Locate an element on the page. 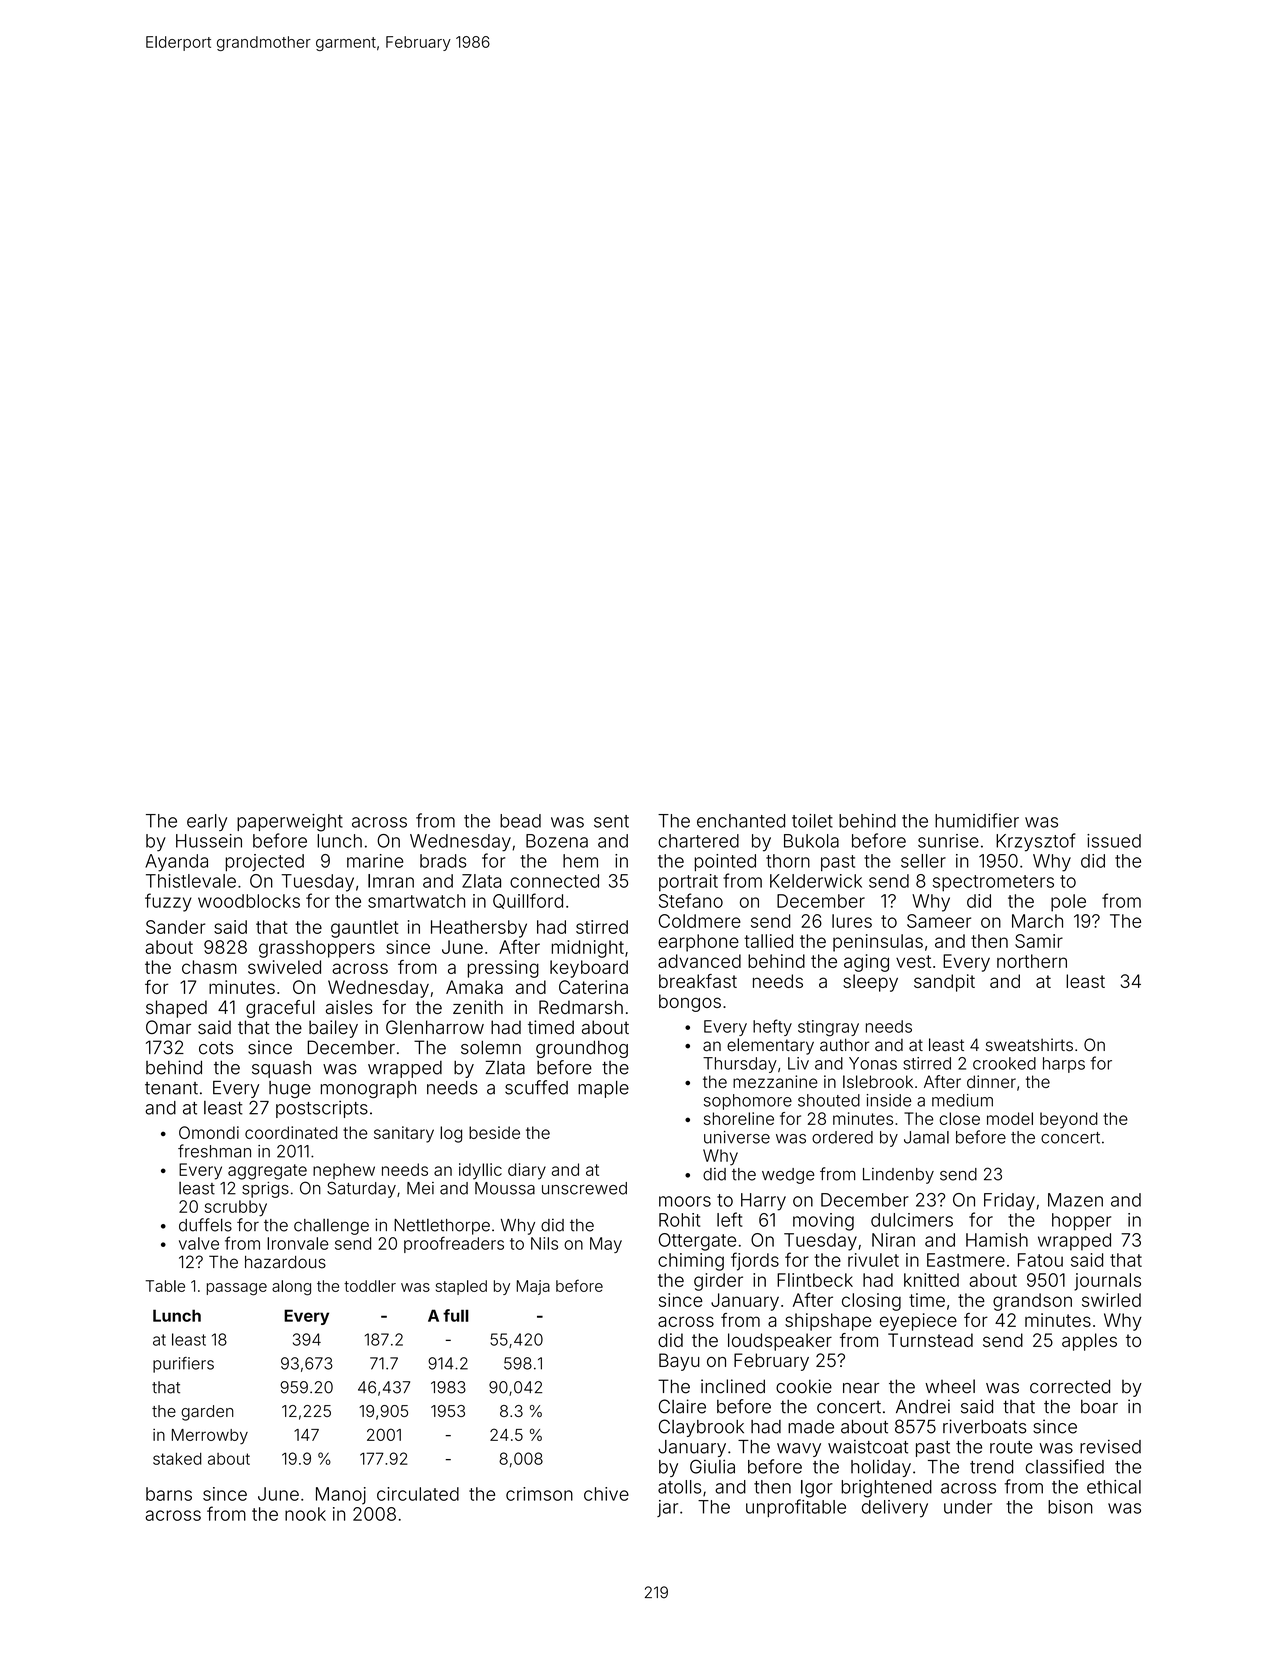 This image has width=1287, height=1666. bongos is located at coordinates (690, 1003).
